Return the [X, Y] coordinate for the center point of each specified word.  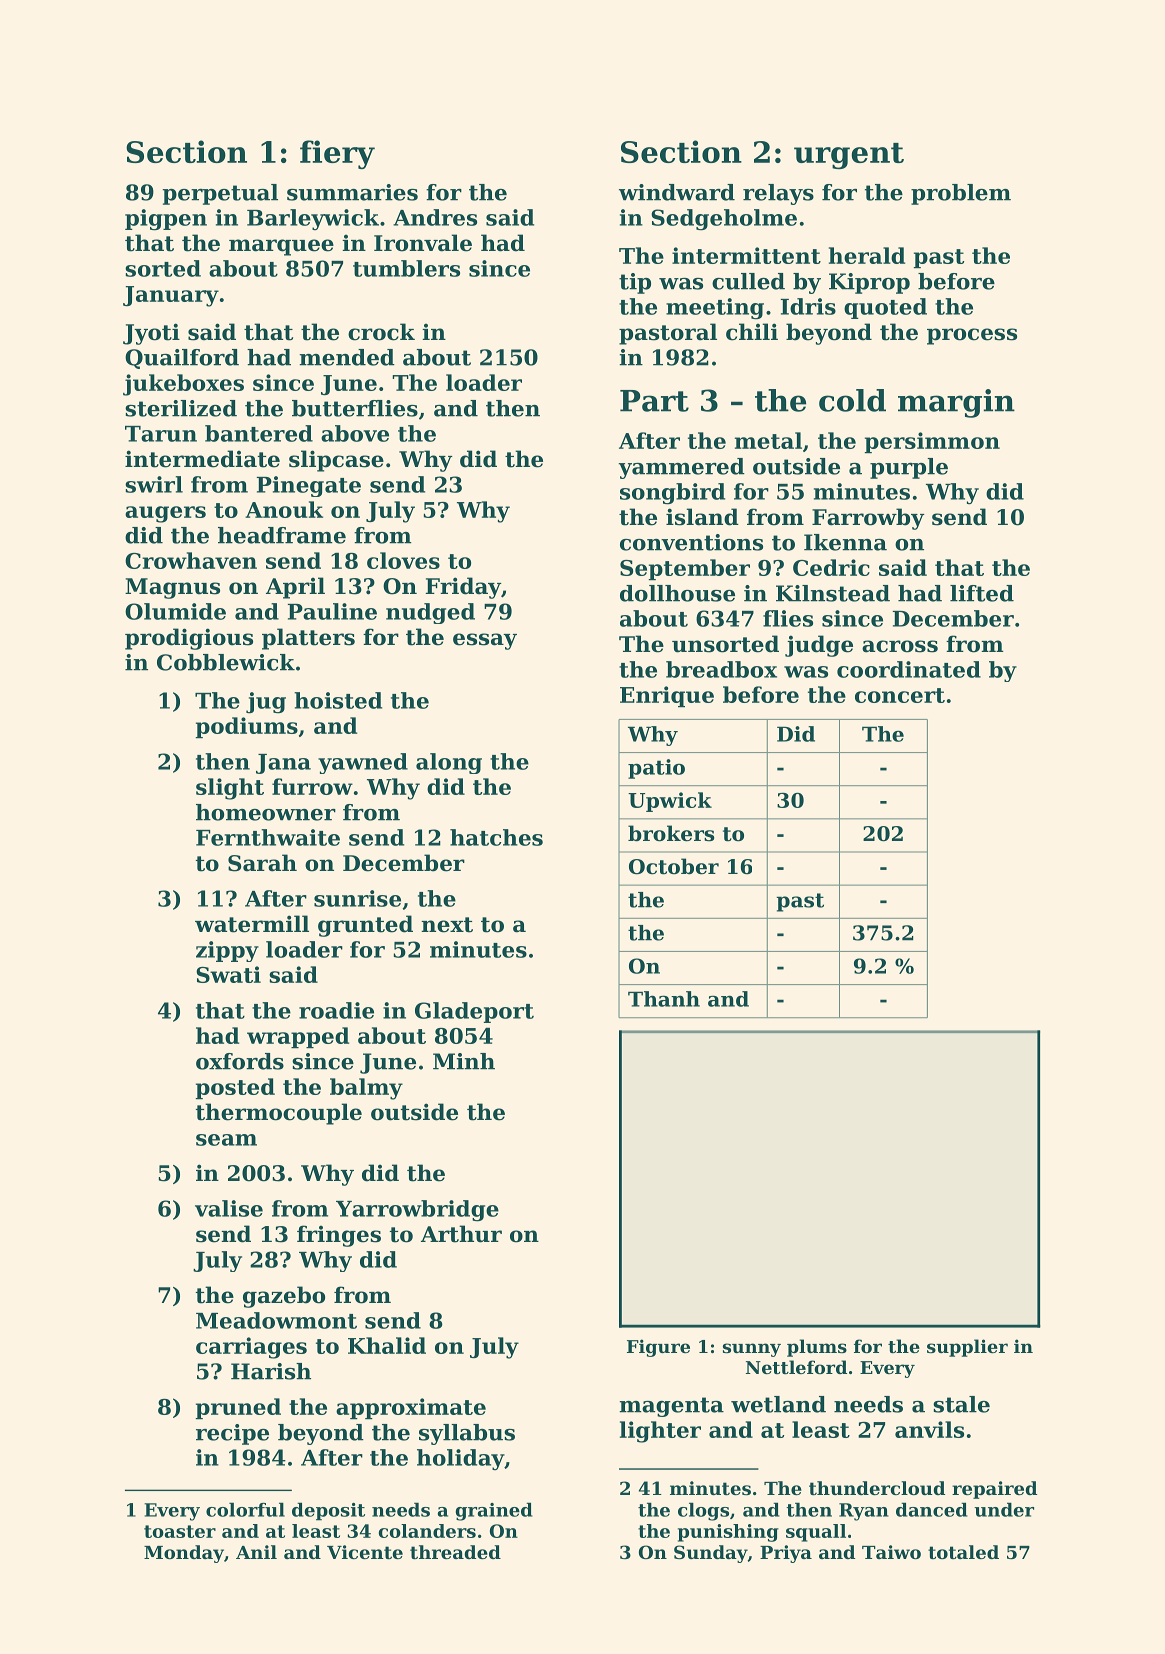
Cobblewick [226, 662]
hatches [496, 837]
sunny [752, 1350]
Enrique [667, 696]
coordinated [909, 669]
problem [961, 194]
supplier [967, 1348]
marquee [281, 247]
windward [677, 192]
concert [900, 695]
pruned [238, 1408]
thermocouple [279, 1114]
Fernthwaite [268, 837]
